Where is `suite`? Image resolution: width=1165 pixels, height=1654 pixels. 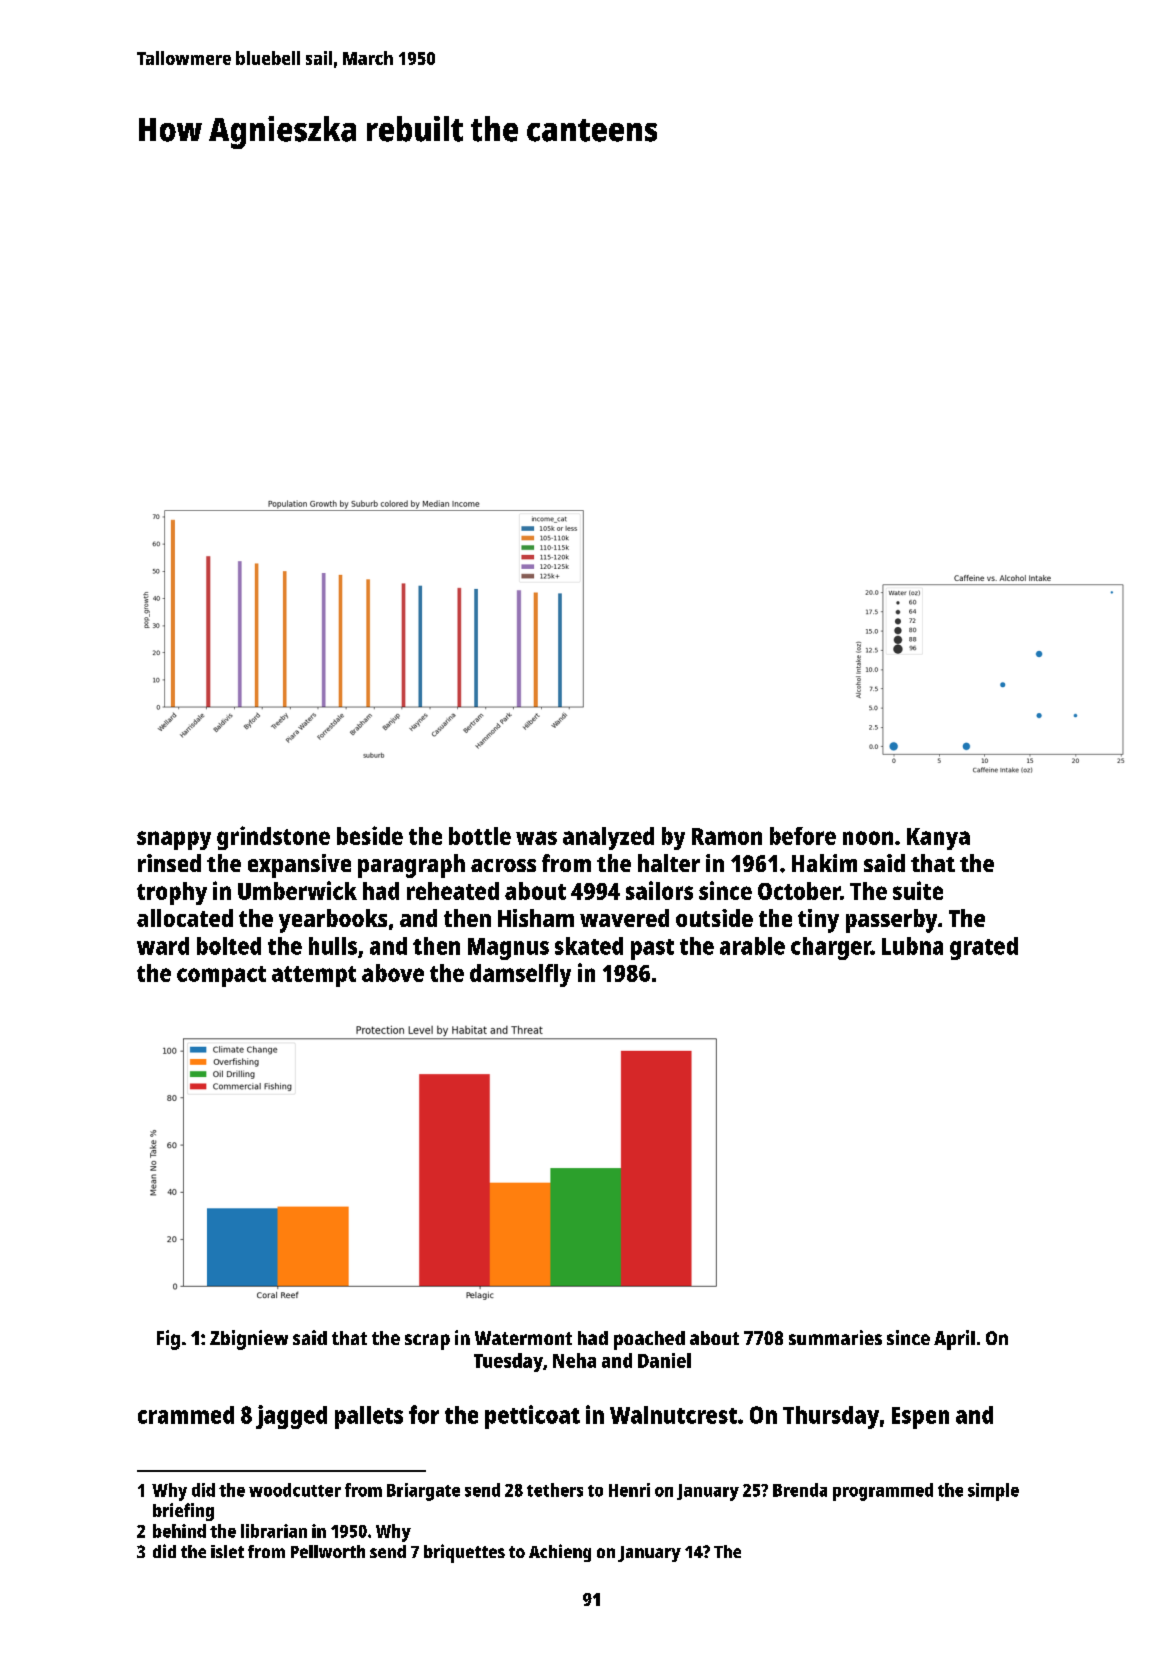 suite is located at coordinates (918, 890).
